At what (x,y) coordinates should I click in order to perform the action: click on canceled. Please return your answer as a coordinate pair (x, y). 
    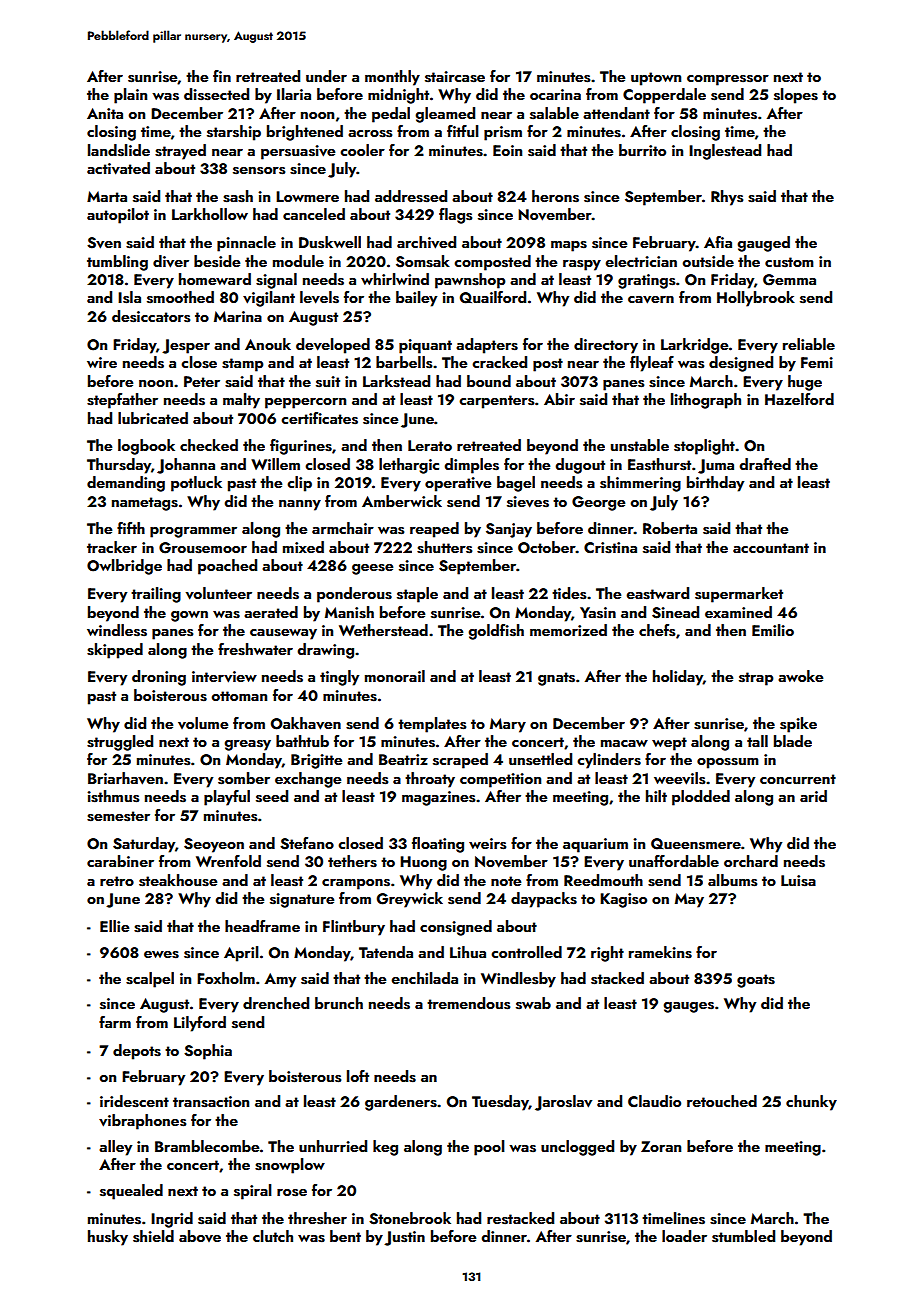
    Looking at the image, I should click on (314, 214).
